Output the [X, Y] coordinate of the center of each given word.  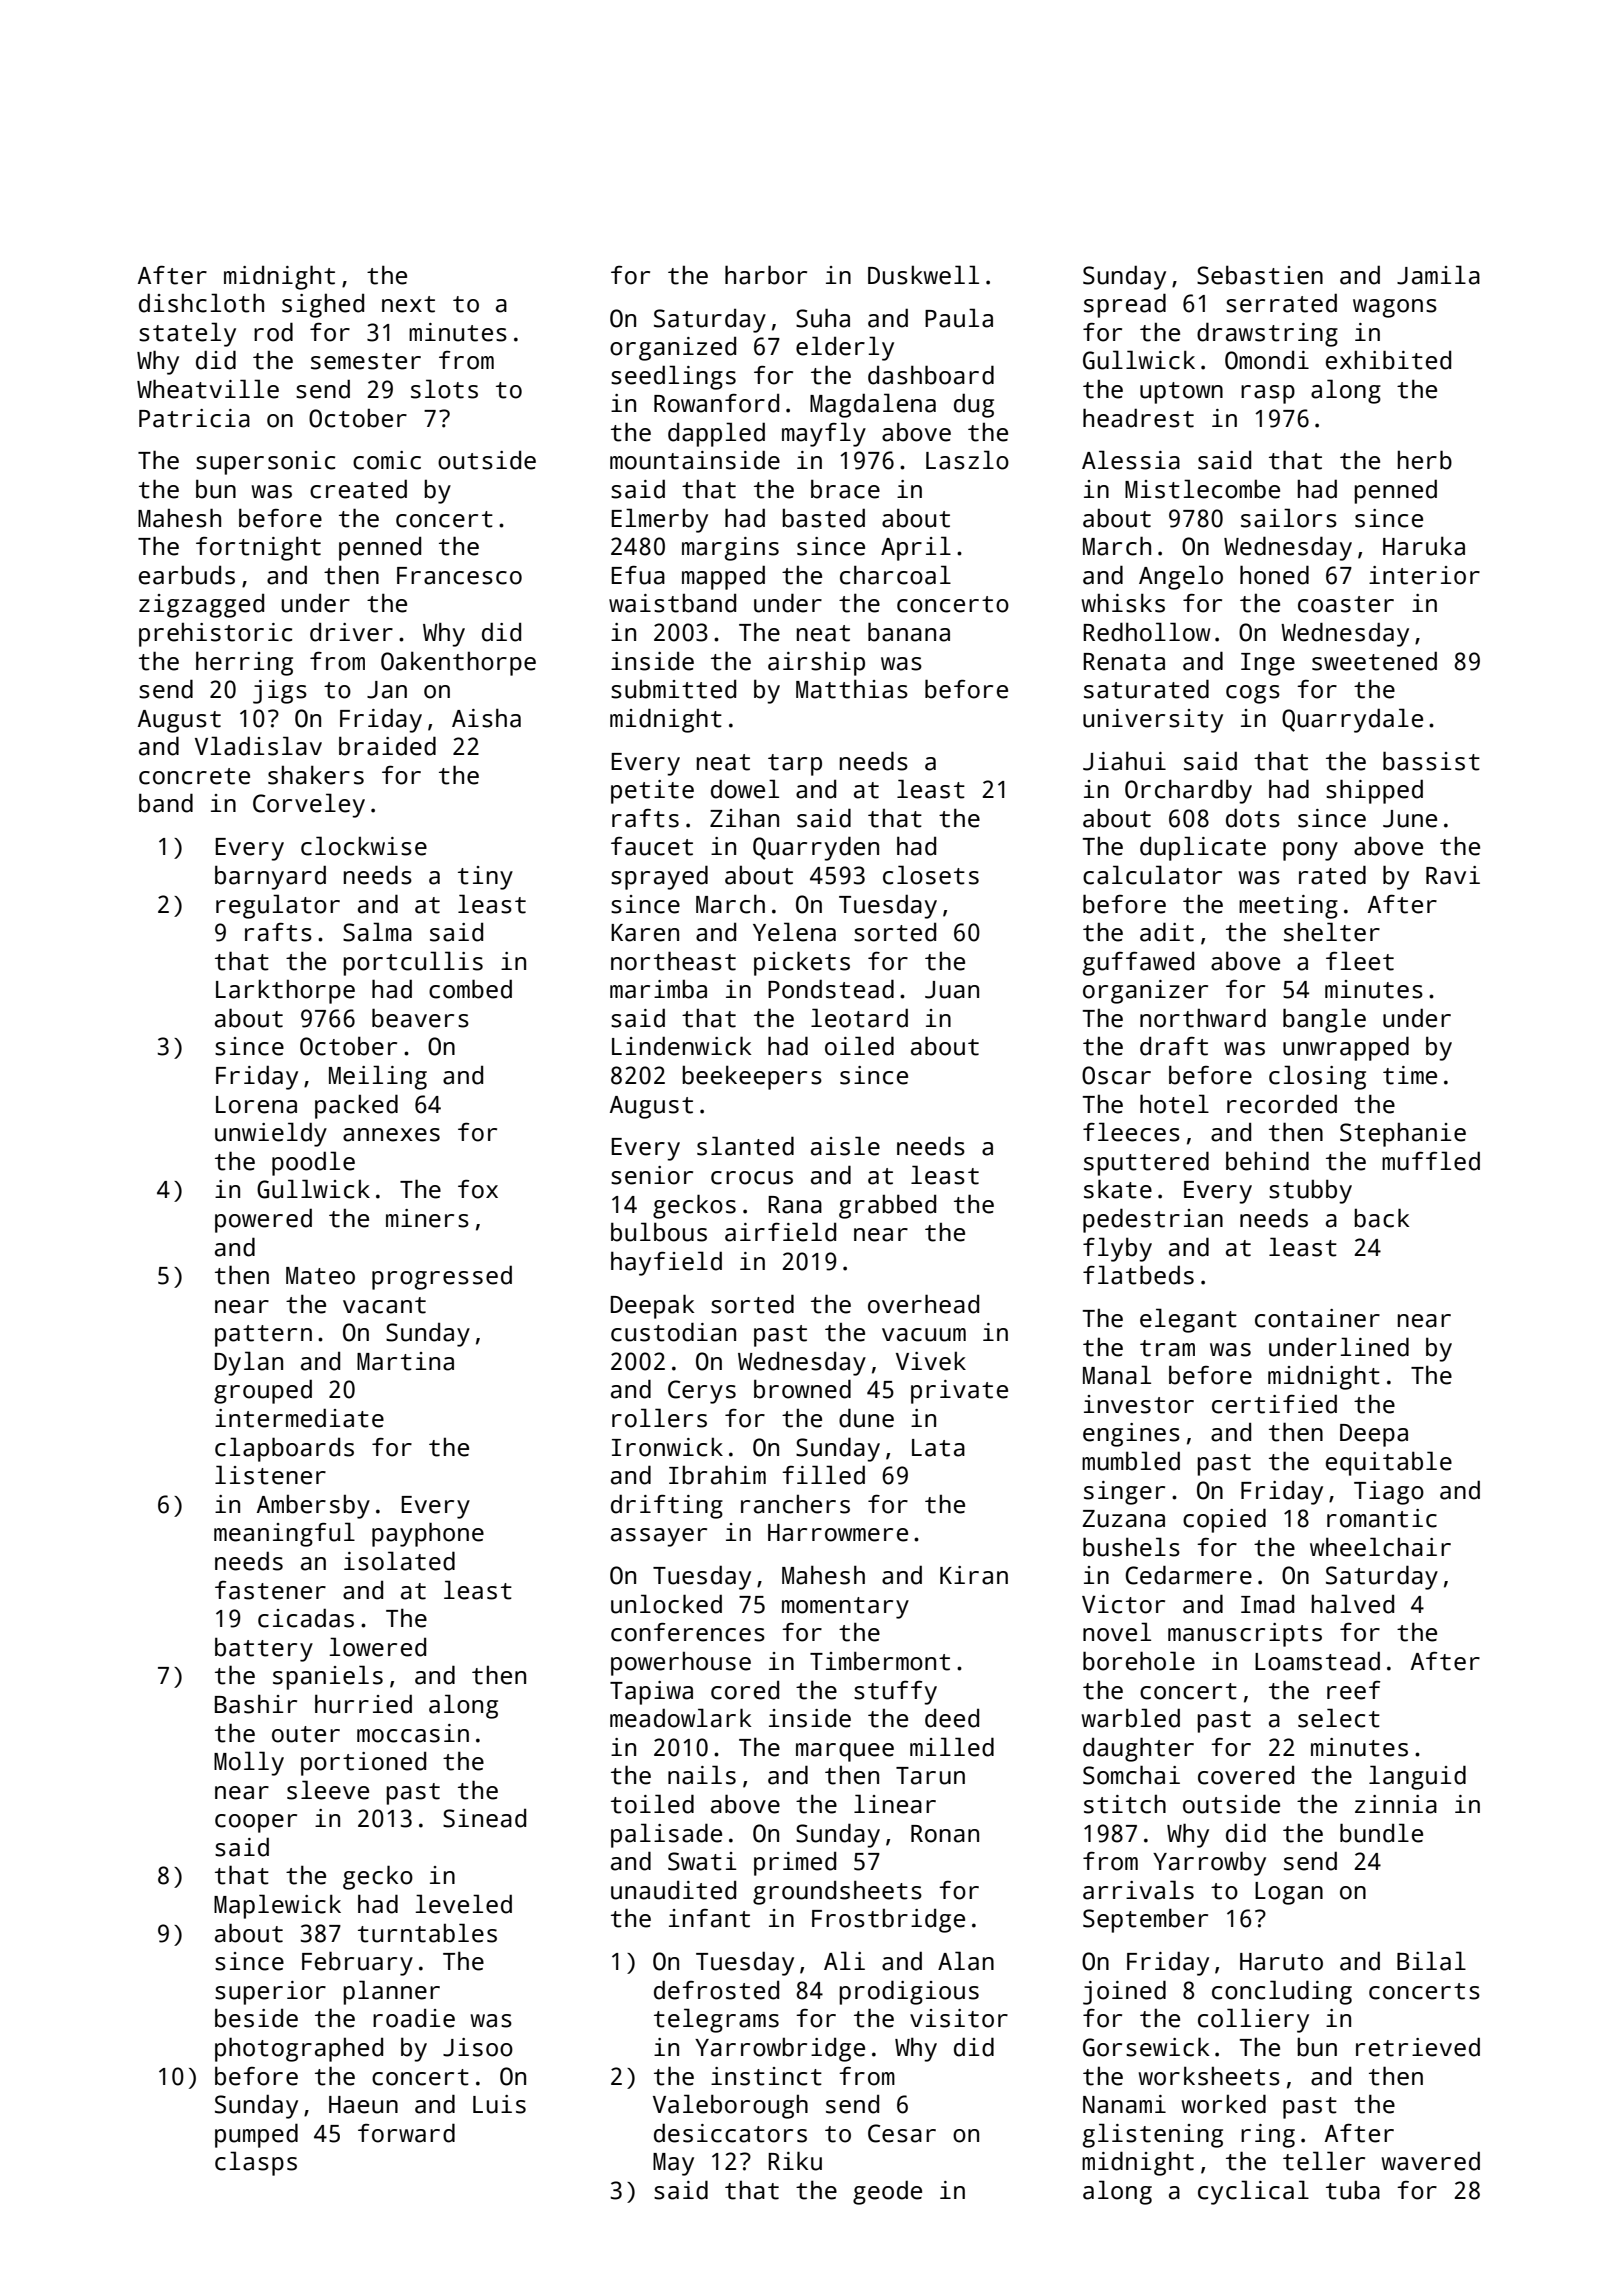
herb [1425, 460]
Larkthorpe [285, 991]
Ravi [1453, 875]
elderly [845, 348]
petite [652, 792]
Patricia [194, 418]
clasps [256, 2163]
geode [887, 2192]
